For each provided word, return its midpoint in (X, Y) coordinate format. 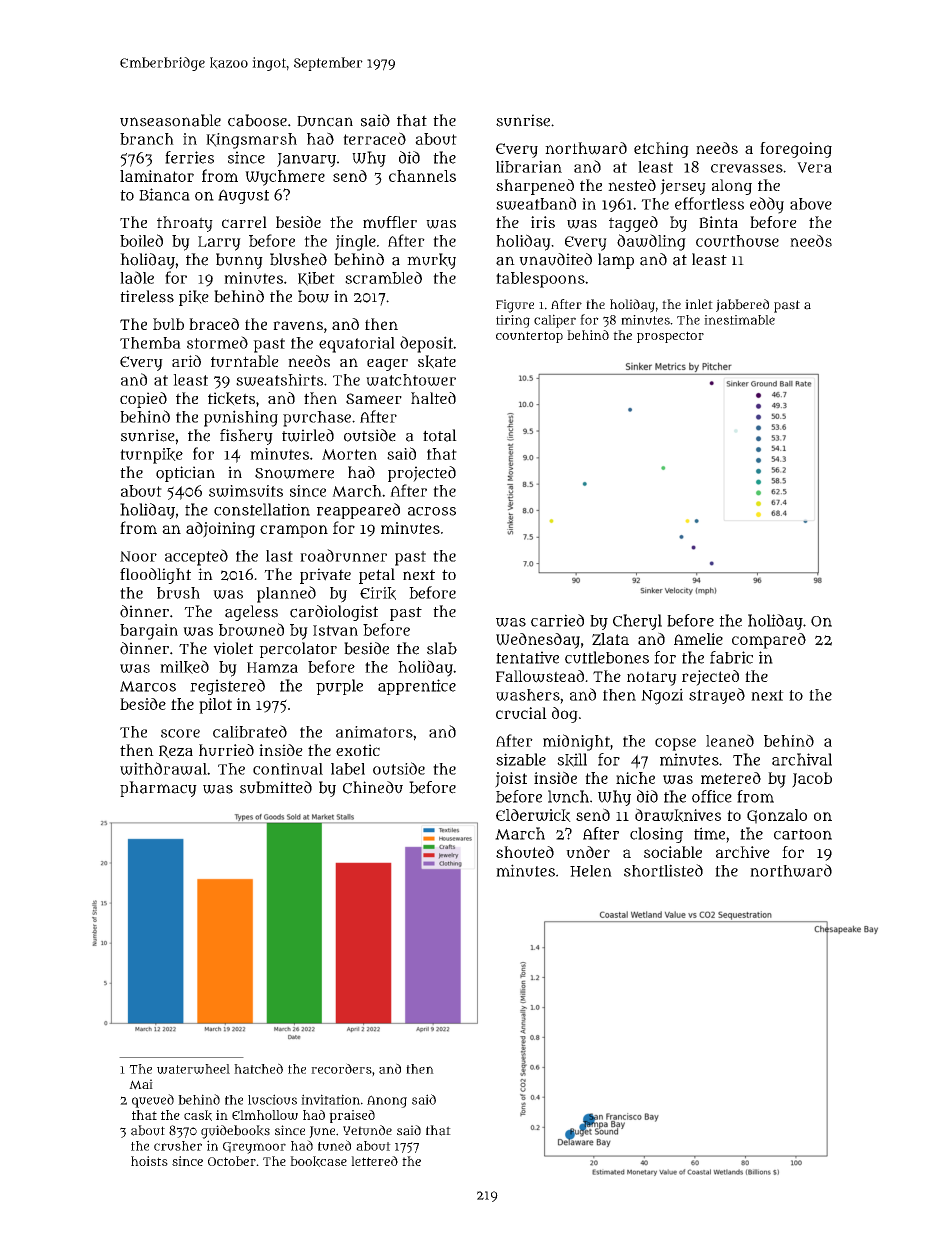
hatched (258, 1068)
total (440, 435)
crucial (521, 713)
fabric (731, 657)
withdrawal (163, 768)
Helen (591, 871)
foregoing (796, 150)
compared (769, 641)
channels (422, 176)
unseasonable (170, 120)
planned (286, 594)
